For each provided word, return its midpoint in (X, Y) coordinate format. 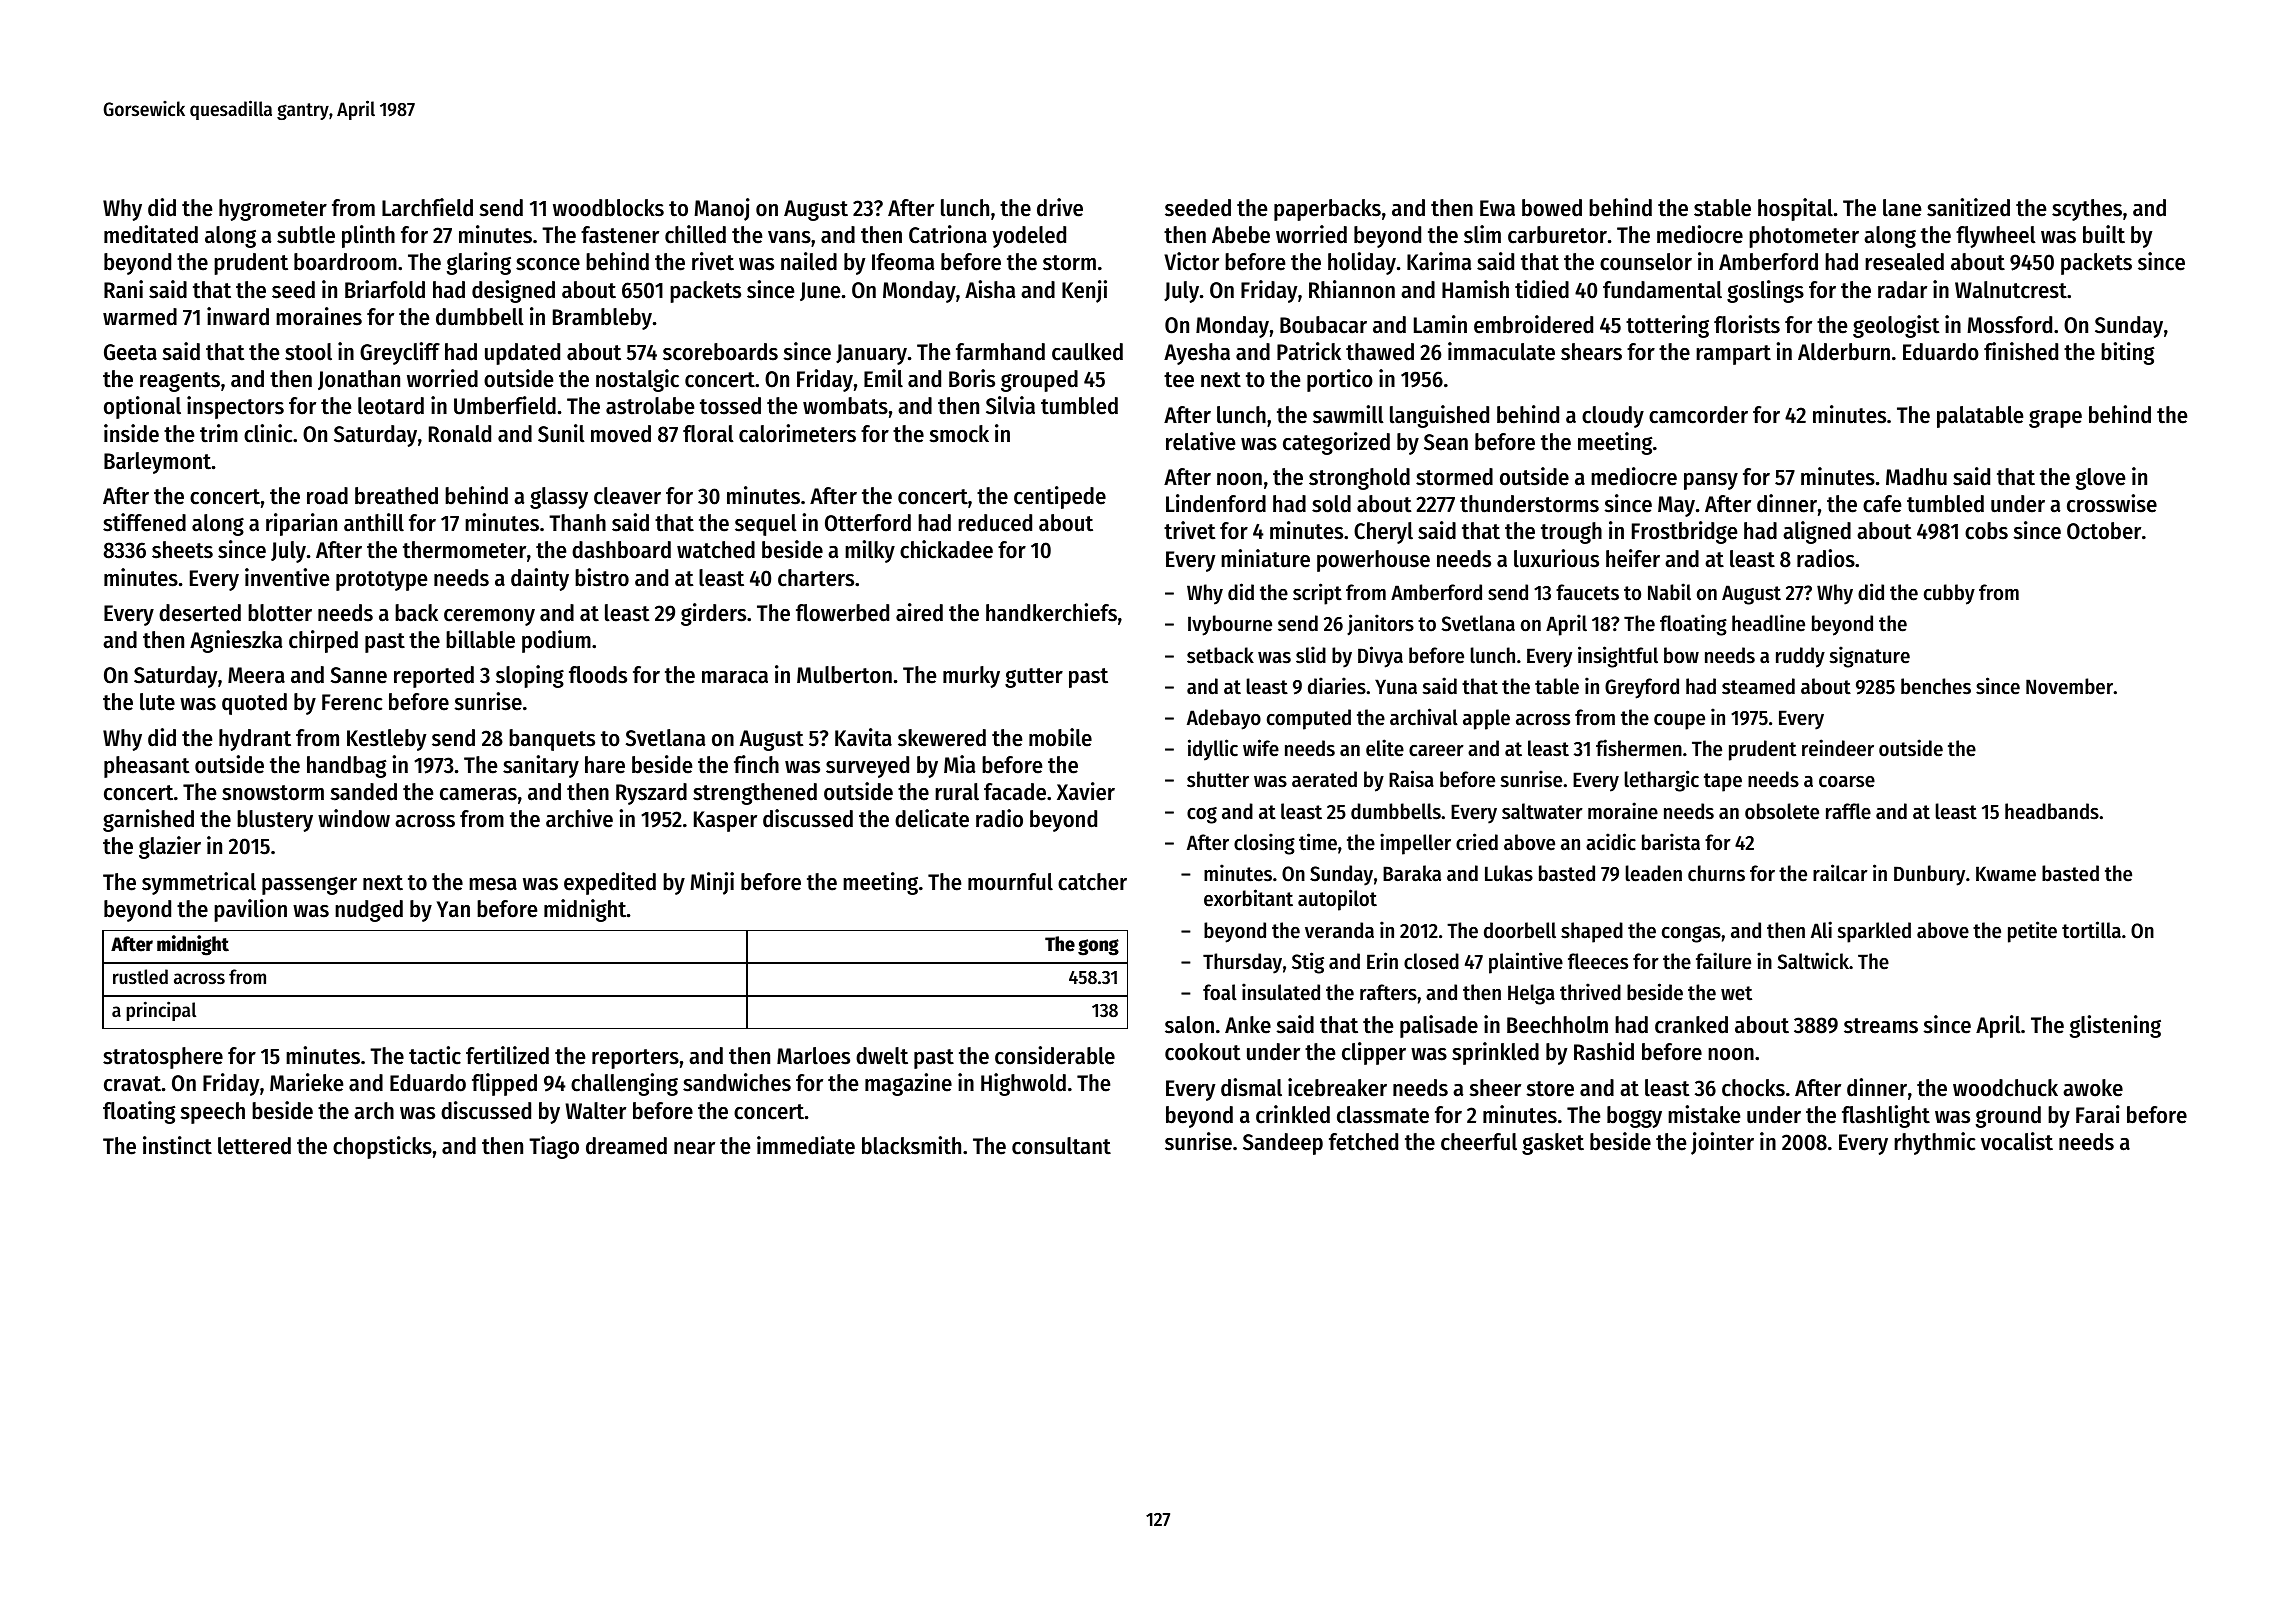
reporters (635, 1059)
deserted (200, 613)
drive (1060, 207)
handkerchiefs (1051, 612)
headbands (2052, 811)
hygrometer (273, 210)
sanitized (1968, 207)
